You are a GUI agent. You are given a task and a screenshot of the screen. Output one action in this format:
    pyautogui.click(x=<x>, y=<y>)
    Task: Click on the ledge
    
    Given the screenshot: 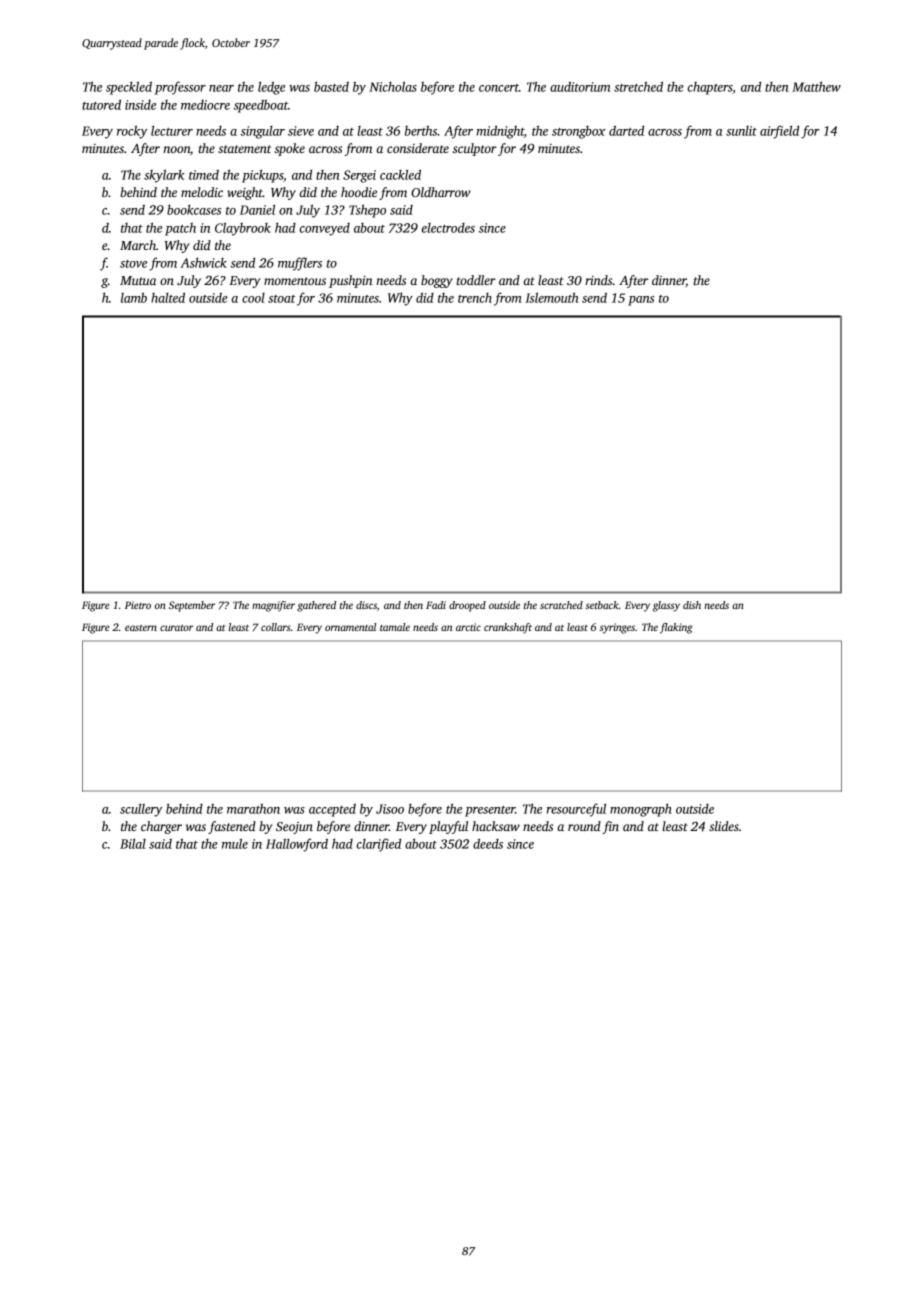 What is the action you would take?
    pyautogui.click(x=271, y=88)
